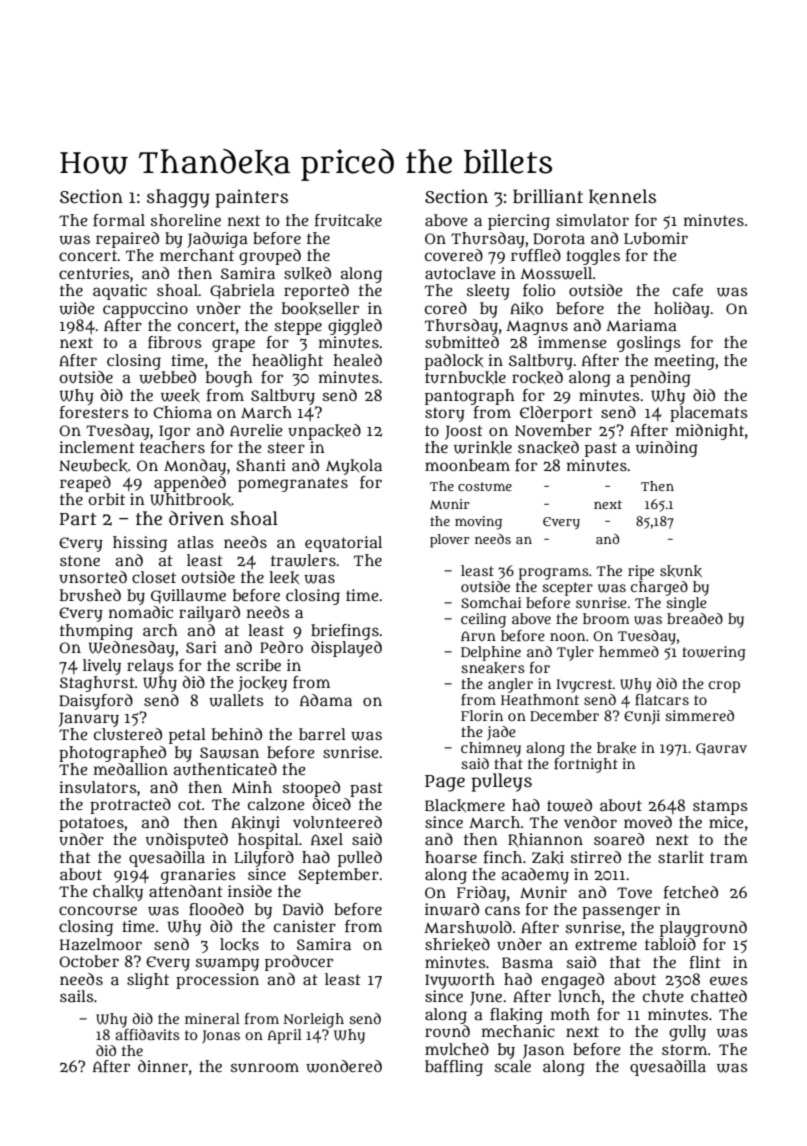 This screenshot has width=807, height=1146. I want to click on centuries, so click(94, 273).
